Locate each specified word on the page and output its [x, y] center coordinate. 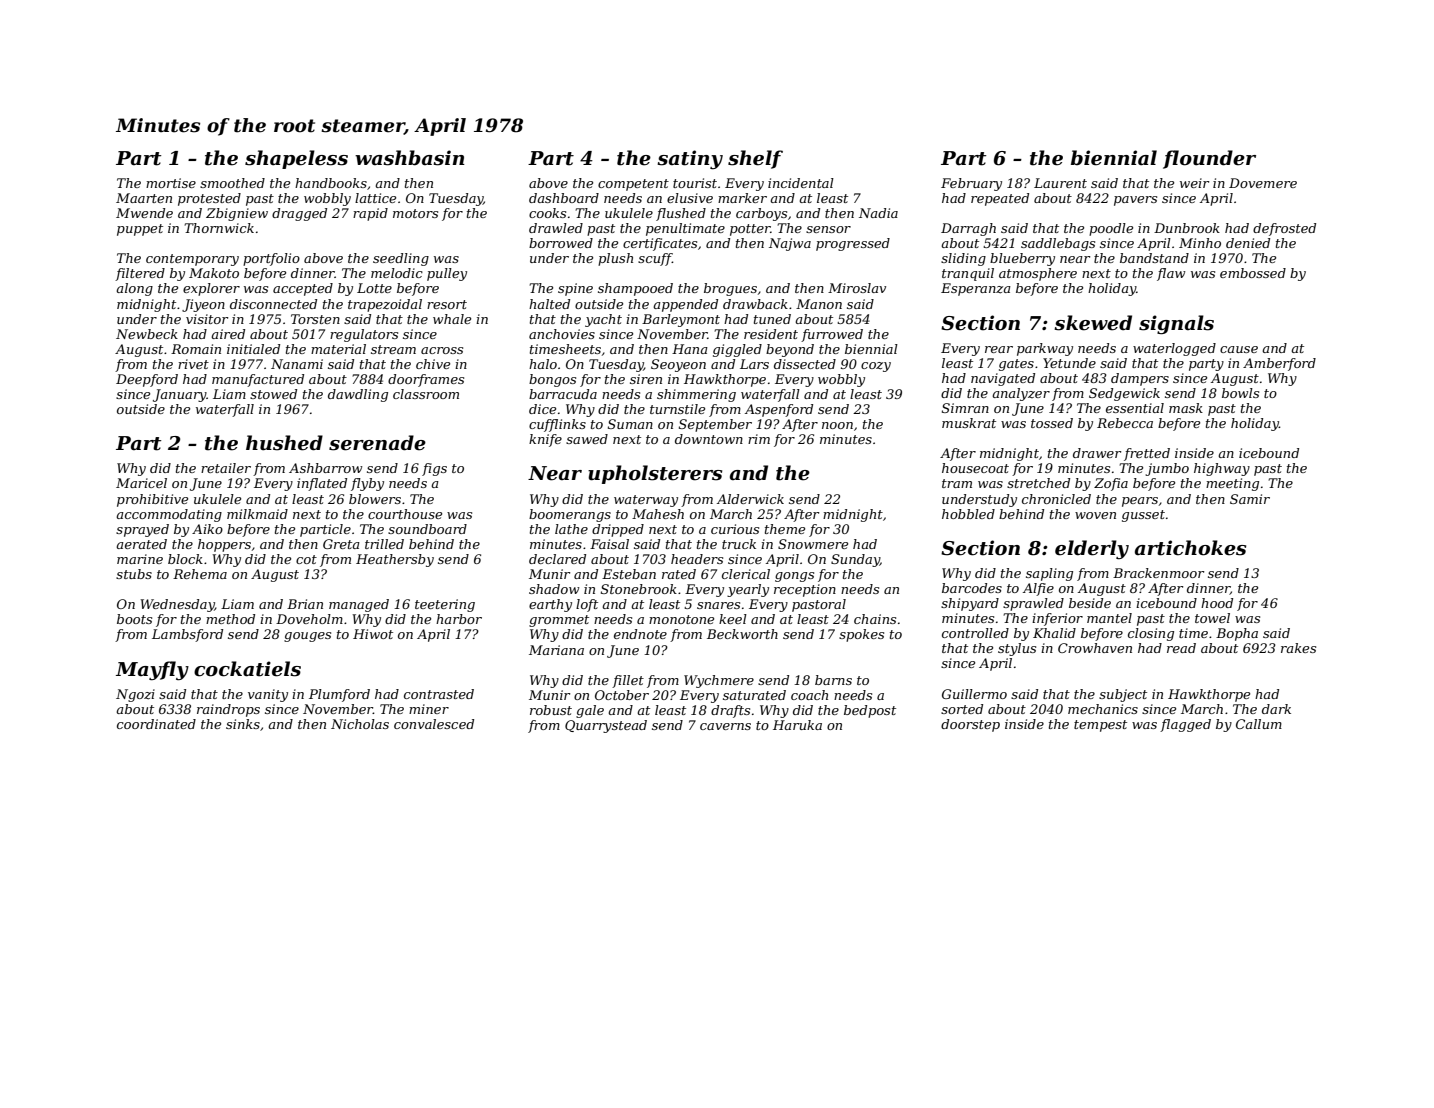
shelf [755, 159]
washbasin [410, 158]
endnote [640, 634]
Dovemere [1263, 183]
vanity [268, 695]
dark [1276, 709]
